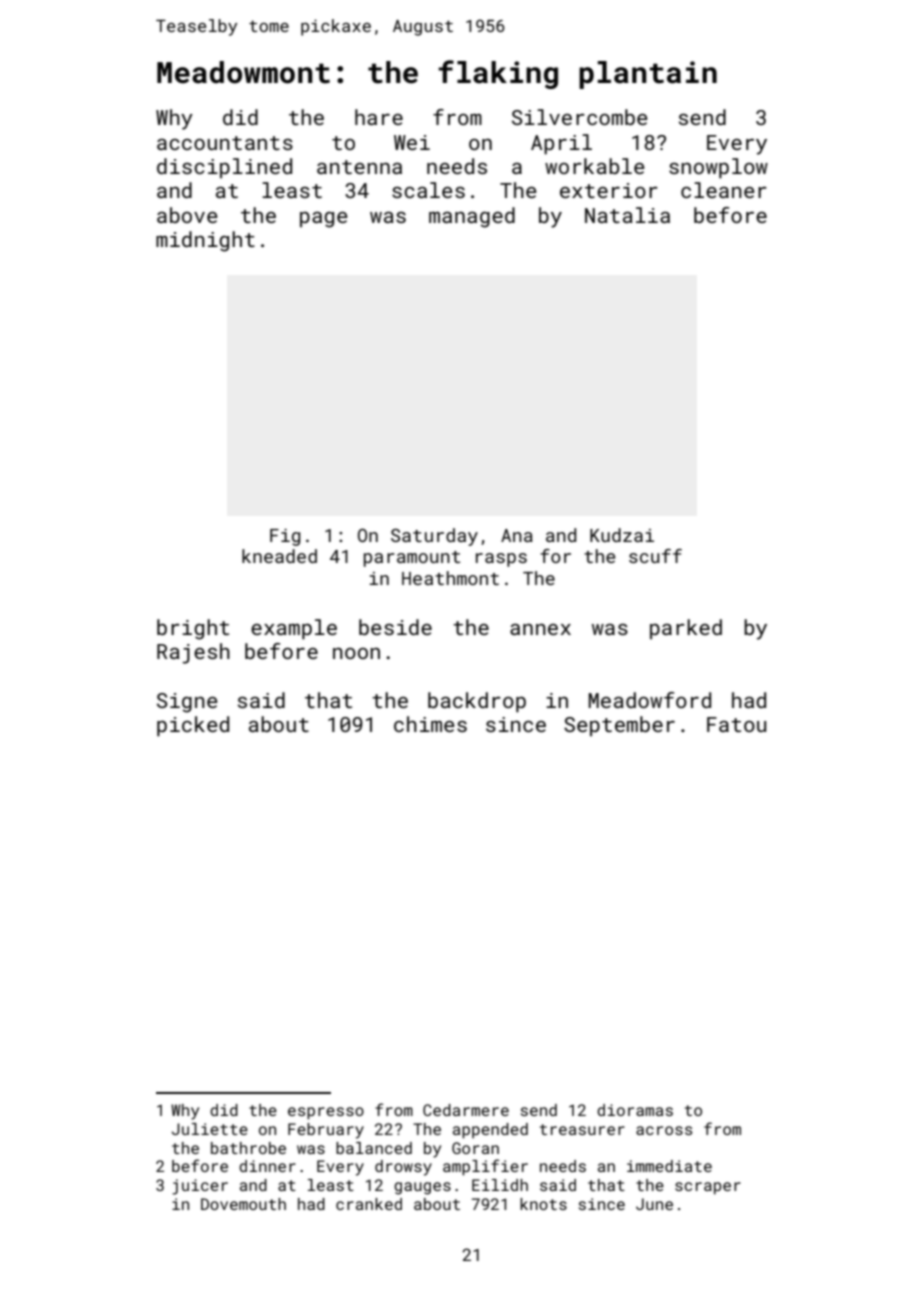 The image size is (924, 1311). What do you see at coordinates (736, 724) in the screenshot?
I see `Fatou` at bounding box center [736, 724].
